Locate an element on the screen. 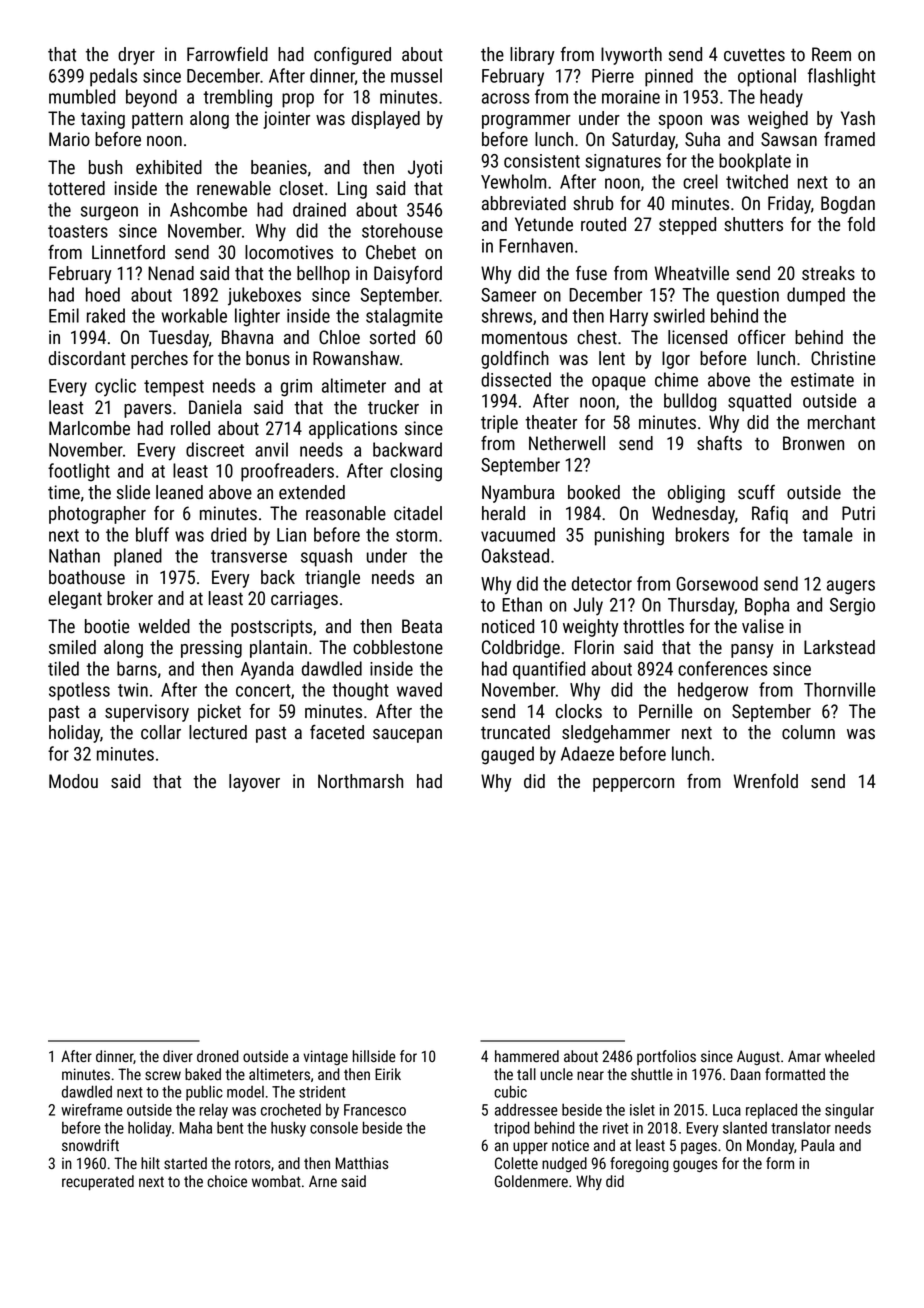  snowdrift is located at coordinates (90, 1145).
